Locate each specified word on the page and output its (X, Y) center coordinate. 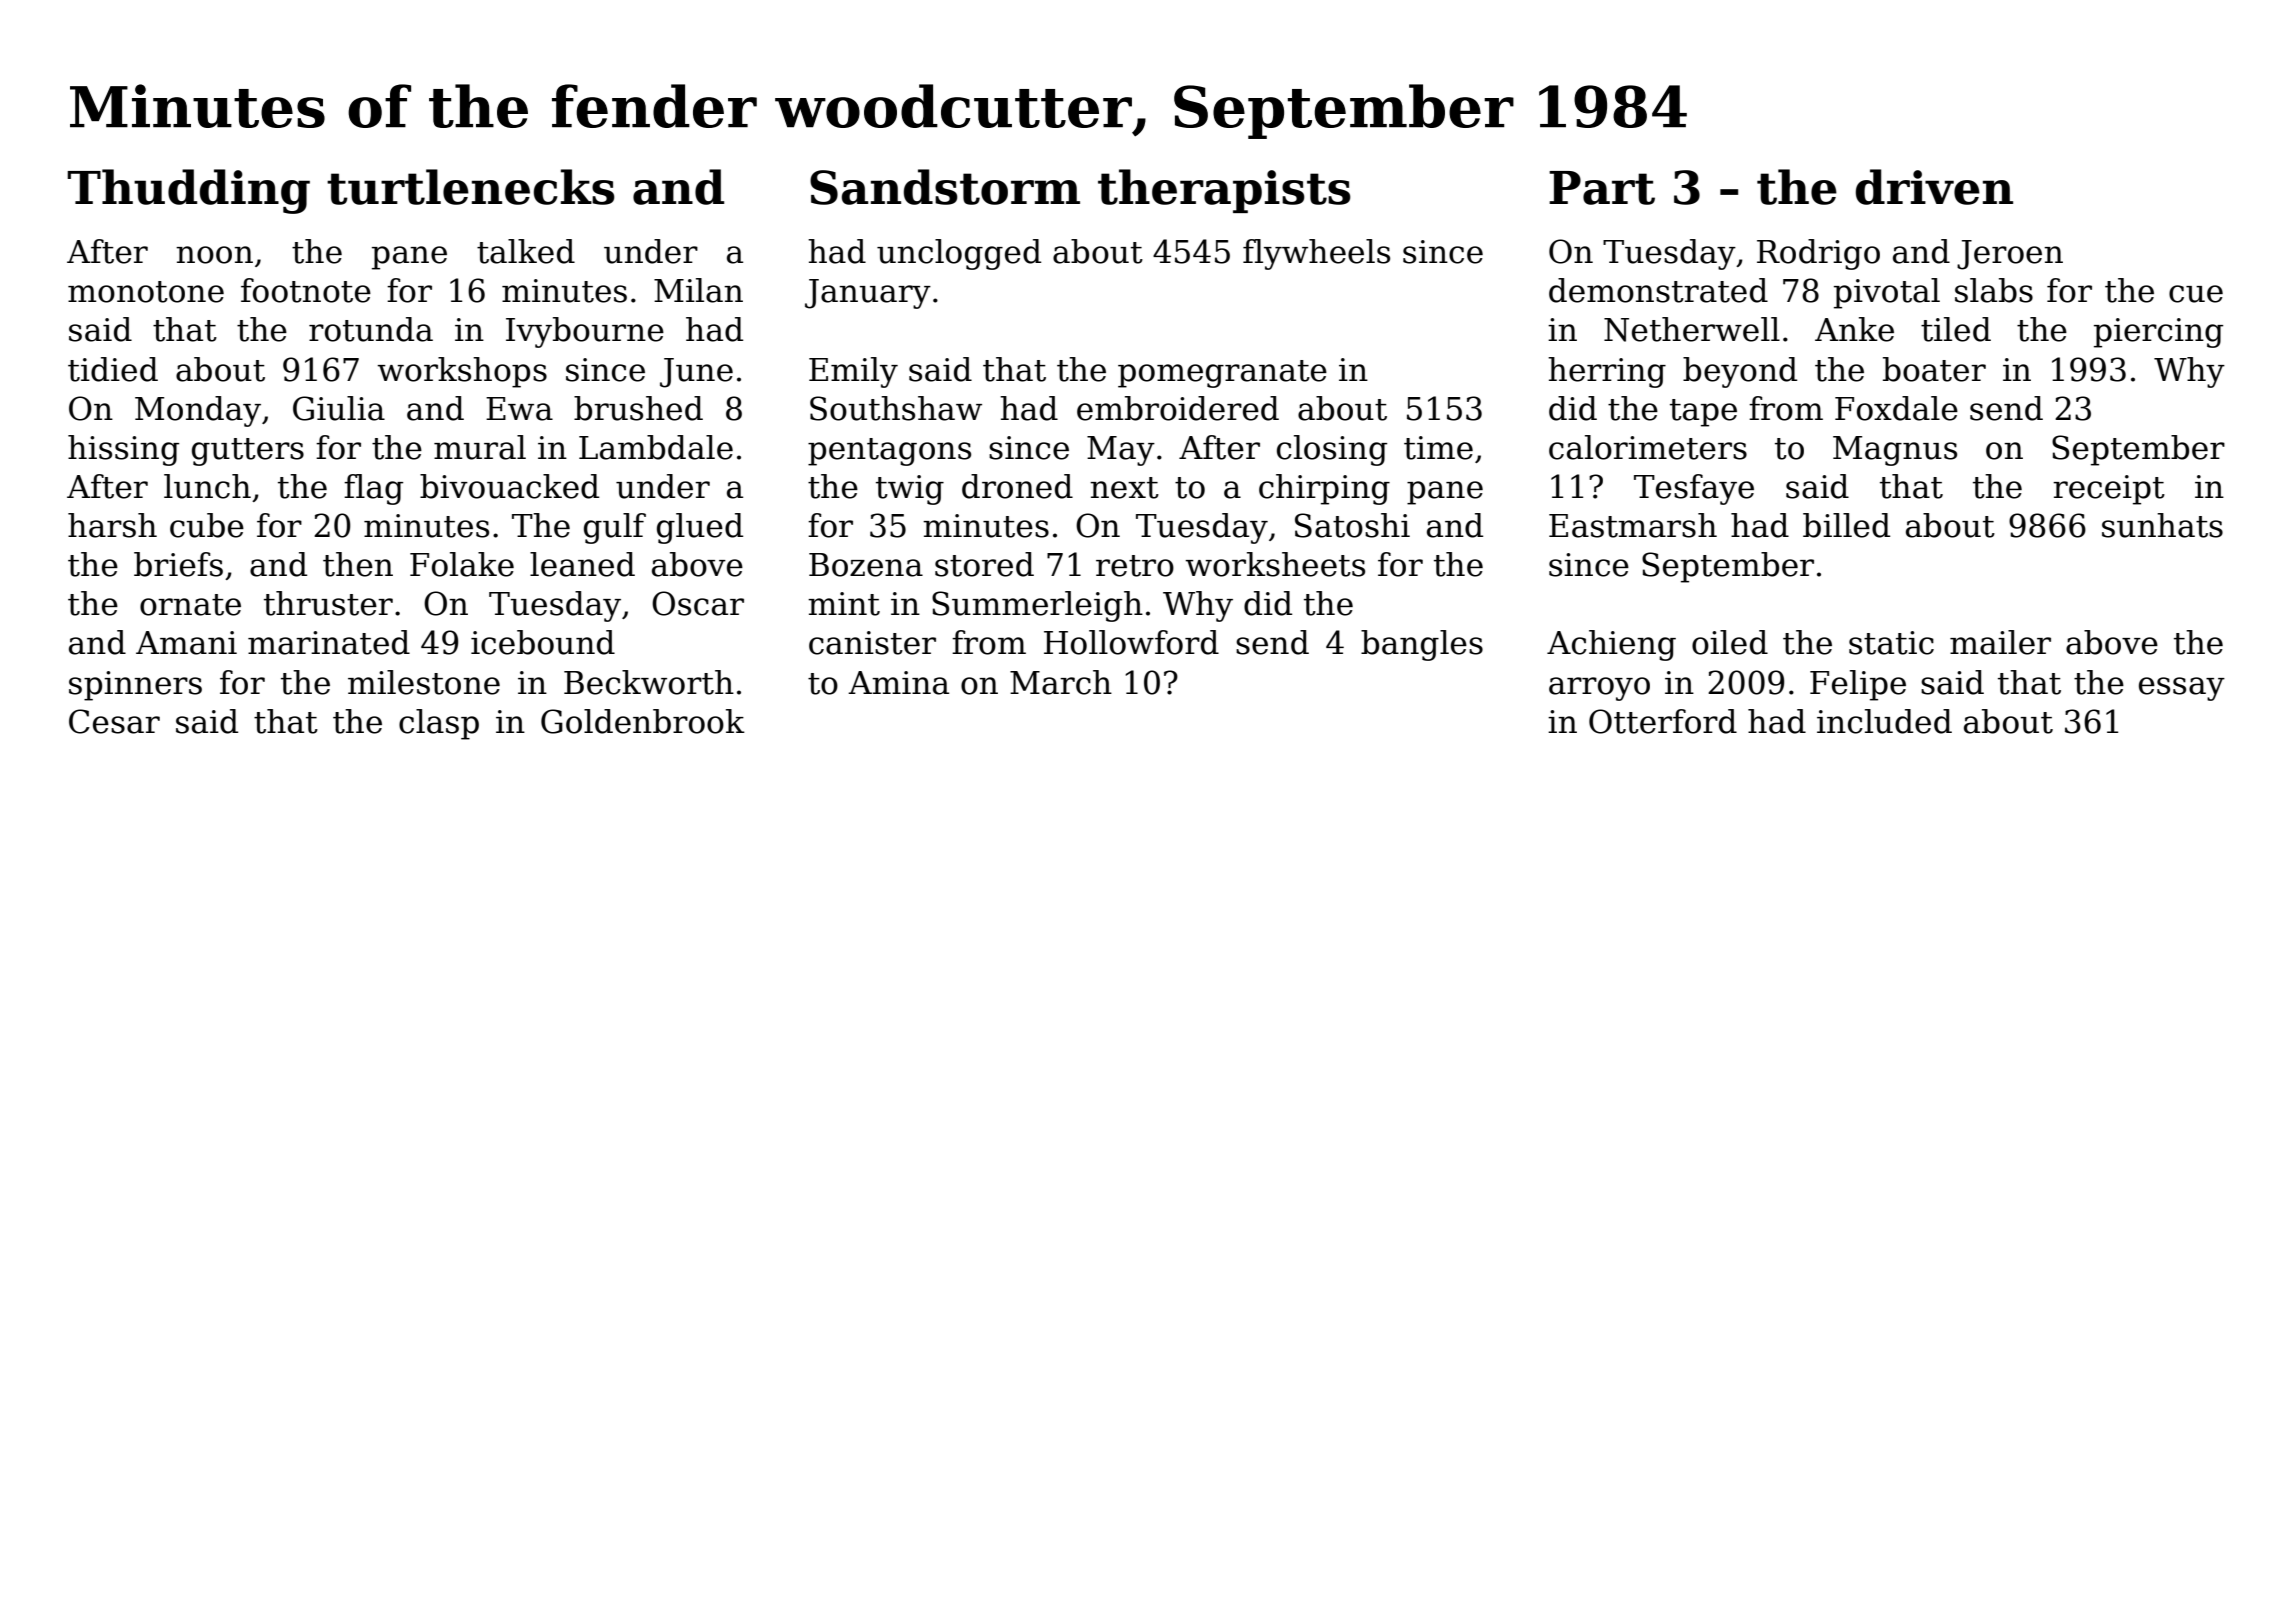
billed (1846, 525)
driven (1934, 187)
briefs (178, 564)
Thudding (188, 191)
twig (910, 490)
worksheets (1275, 564)
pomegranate (1222, 374)
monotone (146, 292)
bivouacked (509, 486)
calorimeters (1648, 447)
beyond (1740, 372)
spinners (135, 686)
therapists (1224, 191)
